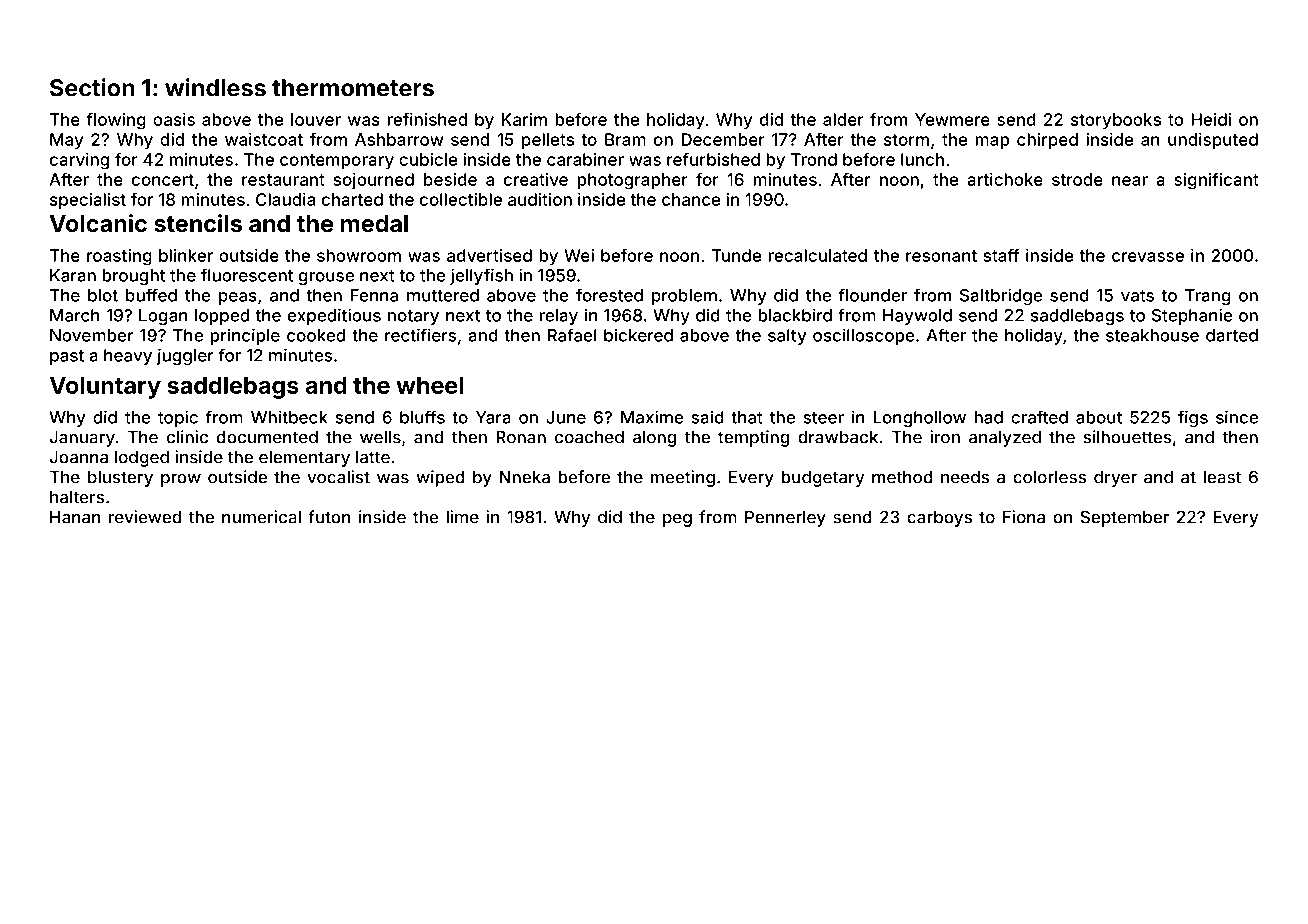  Describe the element at coordinates (75, 517) in the screenshot. I see `Hanan` at that location.
